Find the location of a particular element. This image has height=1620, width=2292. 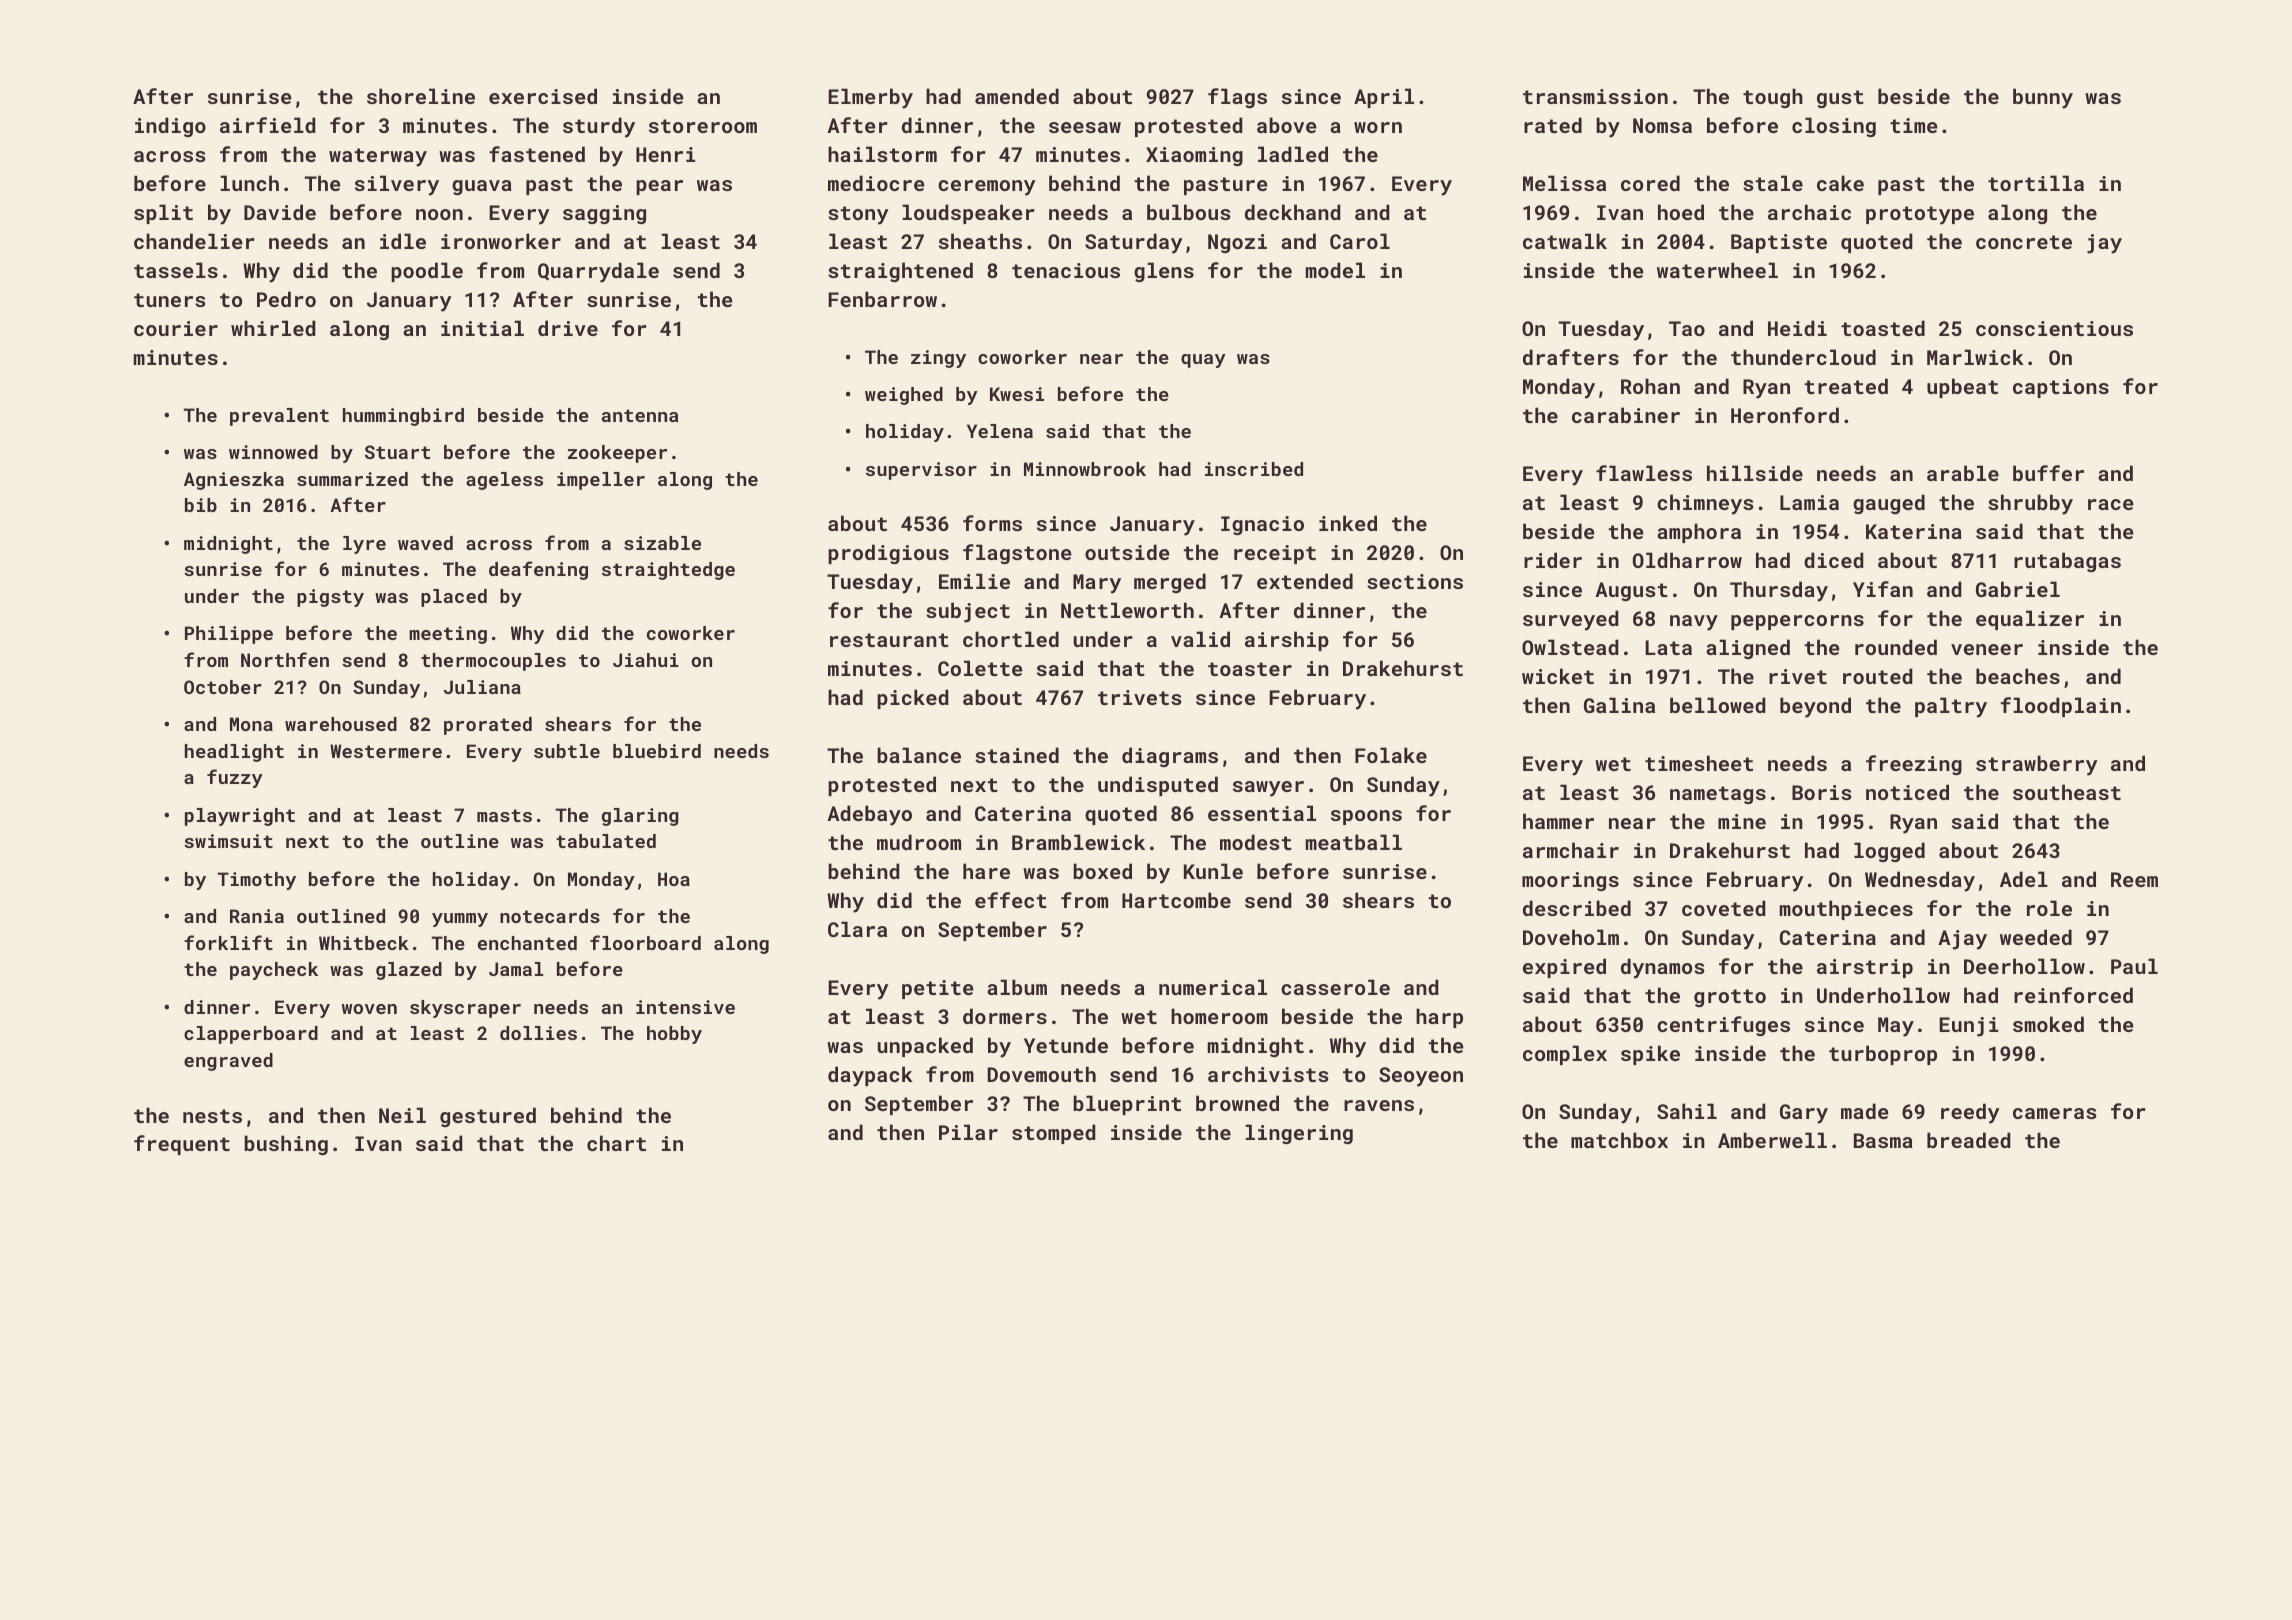

tough is located at coordinates (1773, 98).
